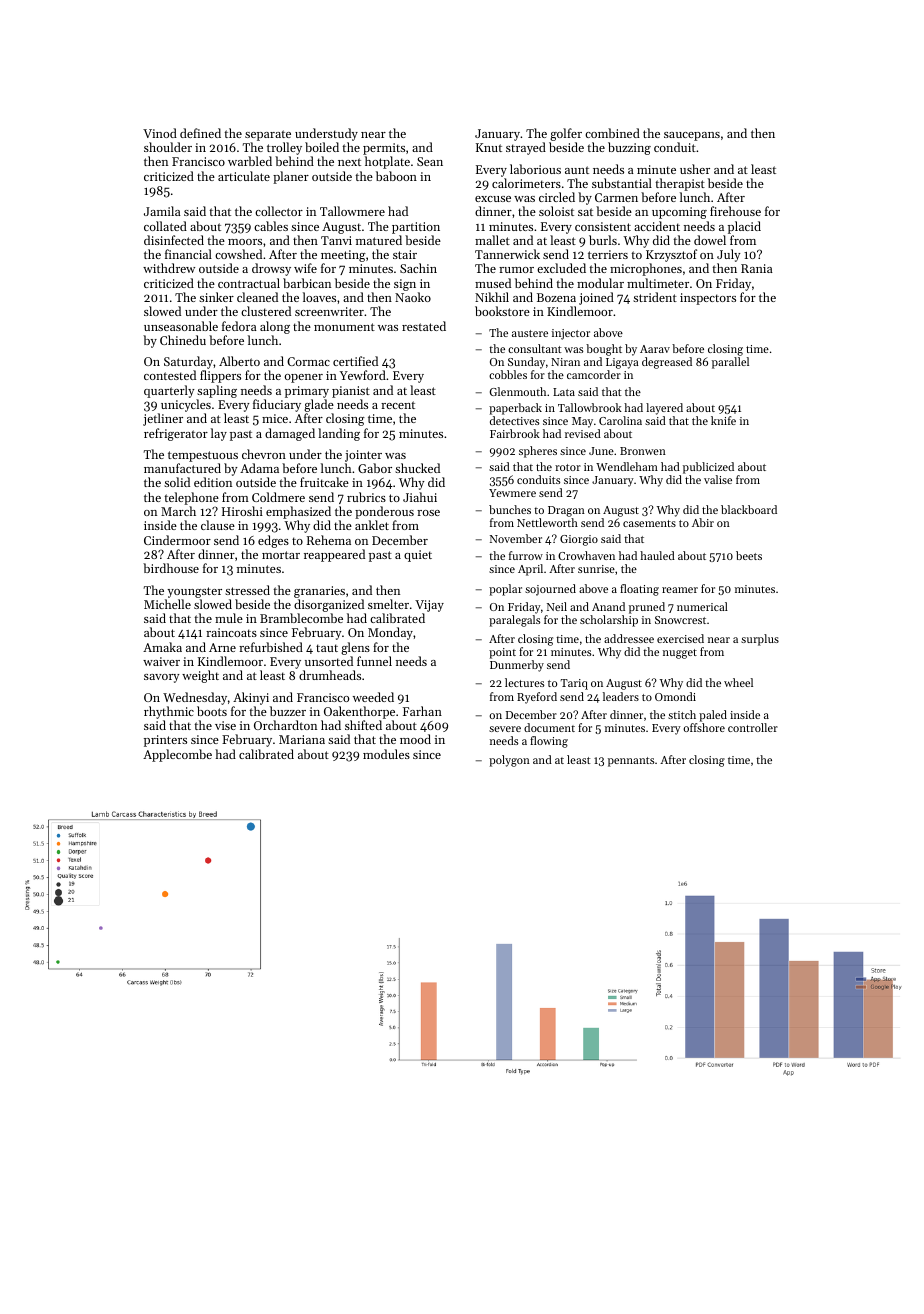  Describe the element at coordinates (730, 363) in the document. I see `parallel` at that location.
